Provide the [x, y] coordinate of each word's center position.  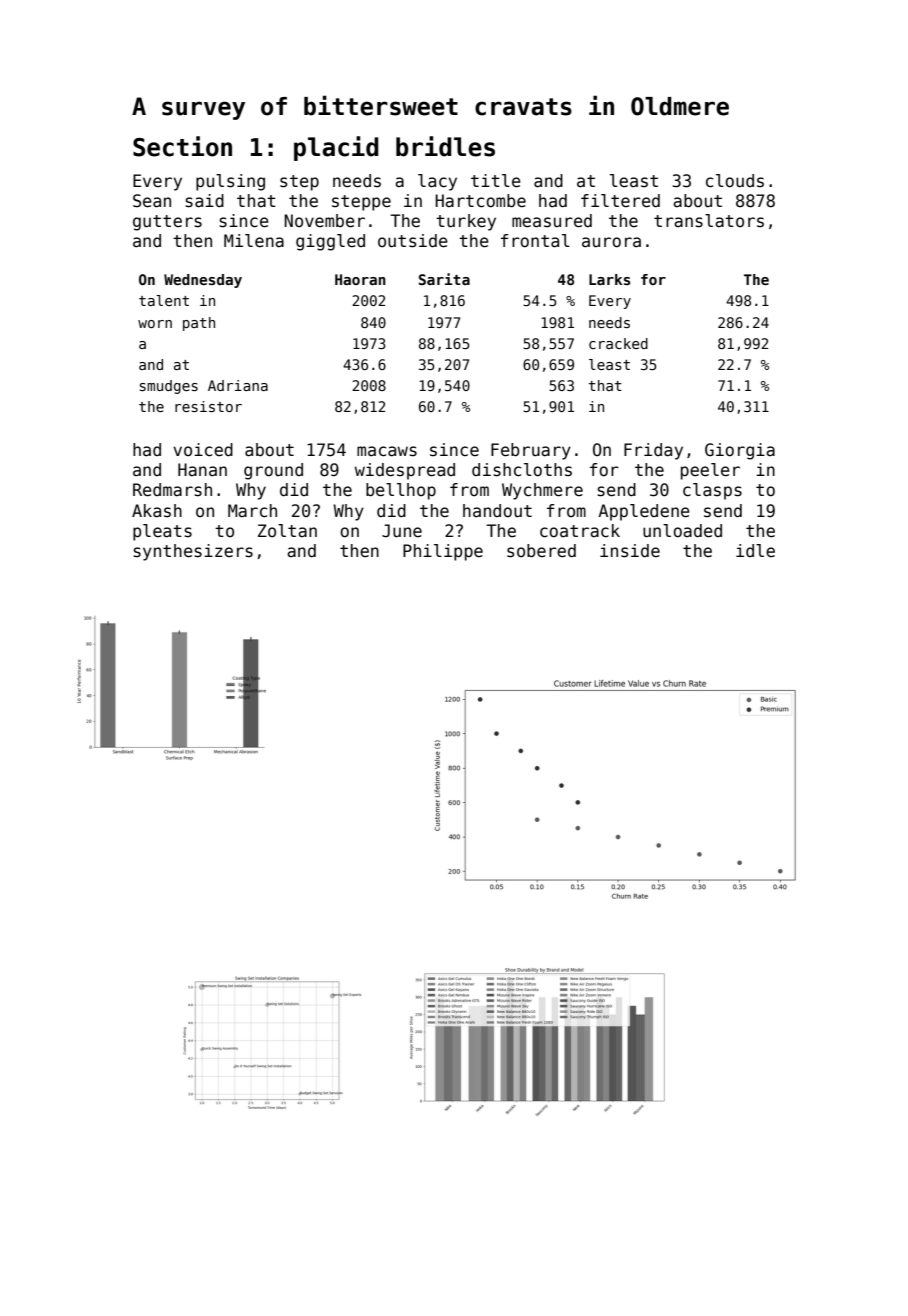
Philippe [443, 552]
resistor [208, 406]
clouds [735, 181]
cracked [618, 343]
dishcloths [522, 470]
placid [336, 148]
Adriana [238, 385]
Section [182, 146]
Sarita [444, 279]
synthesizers [193, 552]
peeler [710, 471]
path [199, 324]
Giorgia [740, 451]
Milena [254, 241]
